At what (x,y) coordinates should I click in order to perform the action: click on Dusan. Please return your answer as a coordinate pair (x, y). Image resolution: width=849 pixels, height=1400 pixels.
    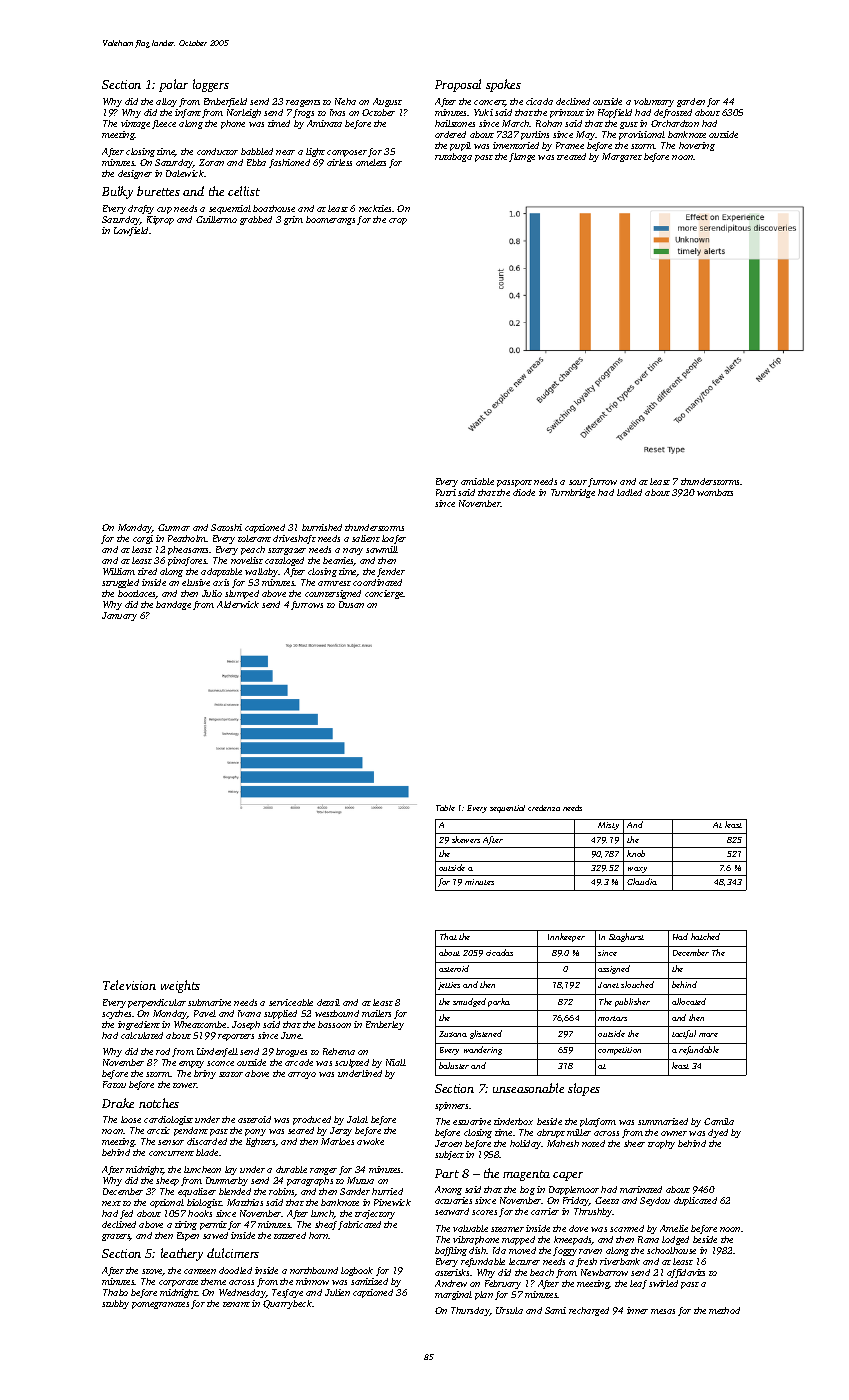
    Looking at the image, I should click on (351, 604).
